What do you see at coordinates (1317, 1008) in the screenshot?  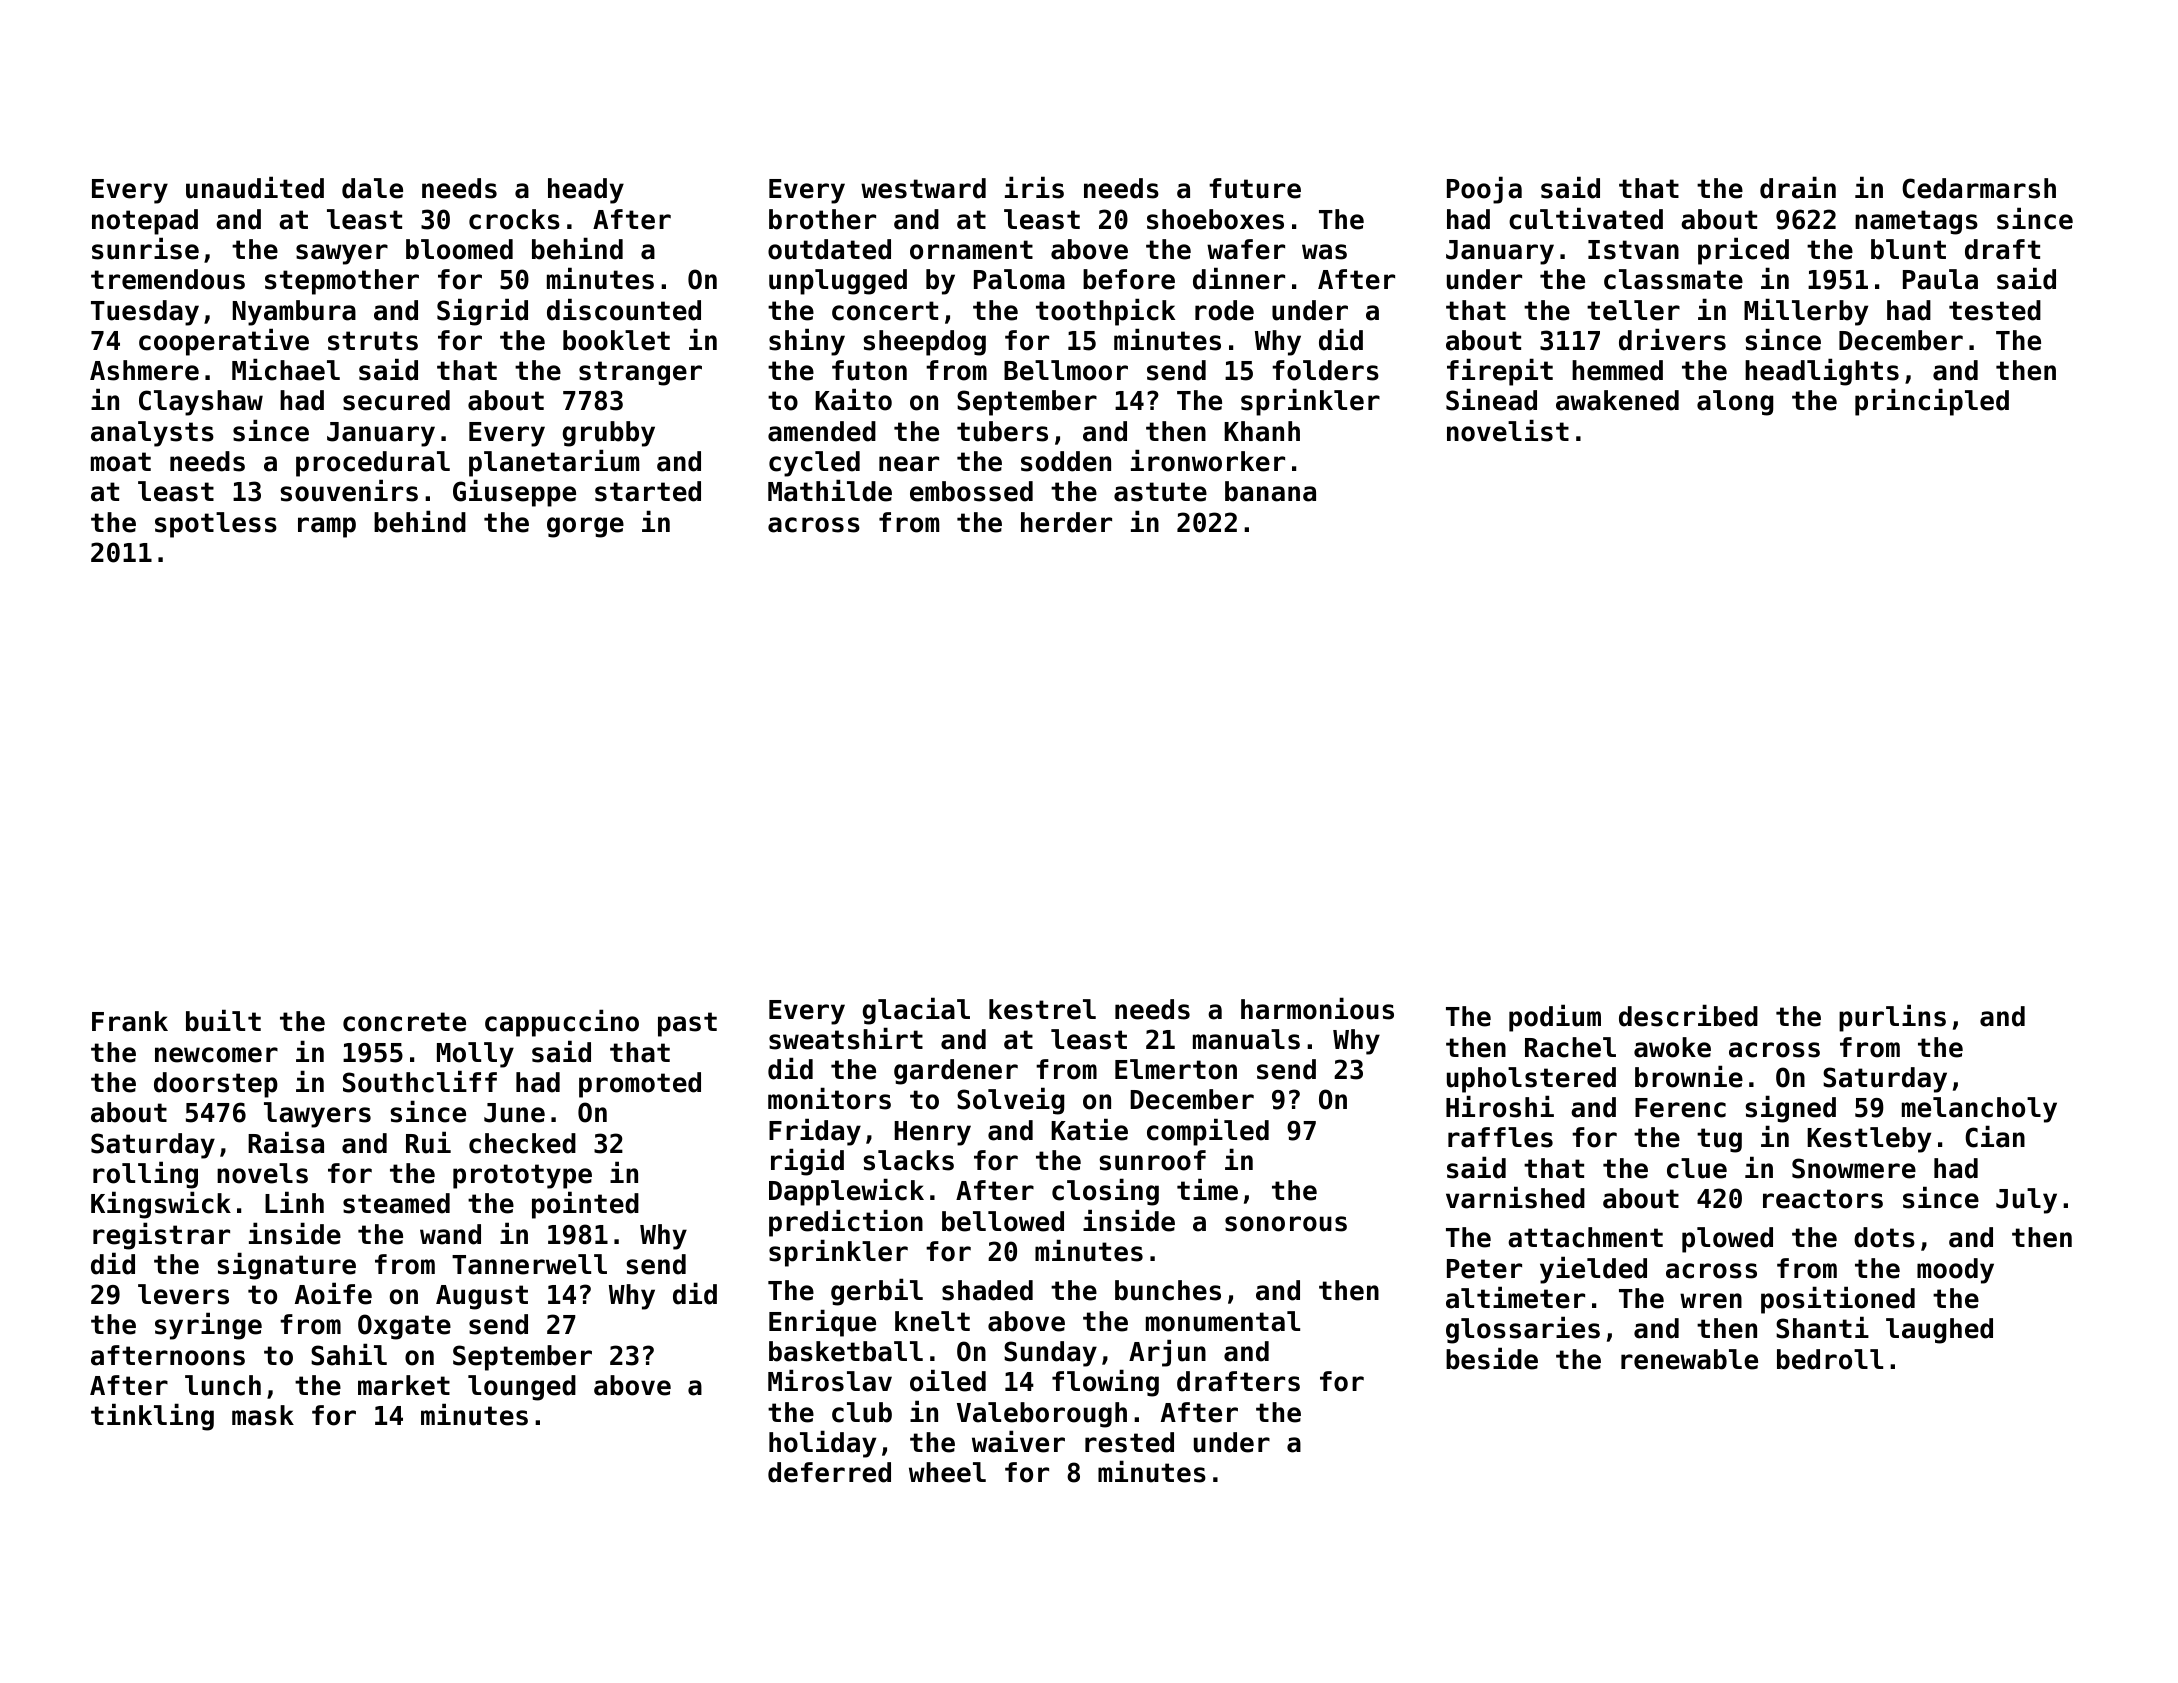 I see `harmonious` at bounding box center [1317, 1008].
